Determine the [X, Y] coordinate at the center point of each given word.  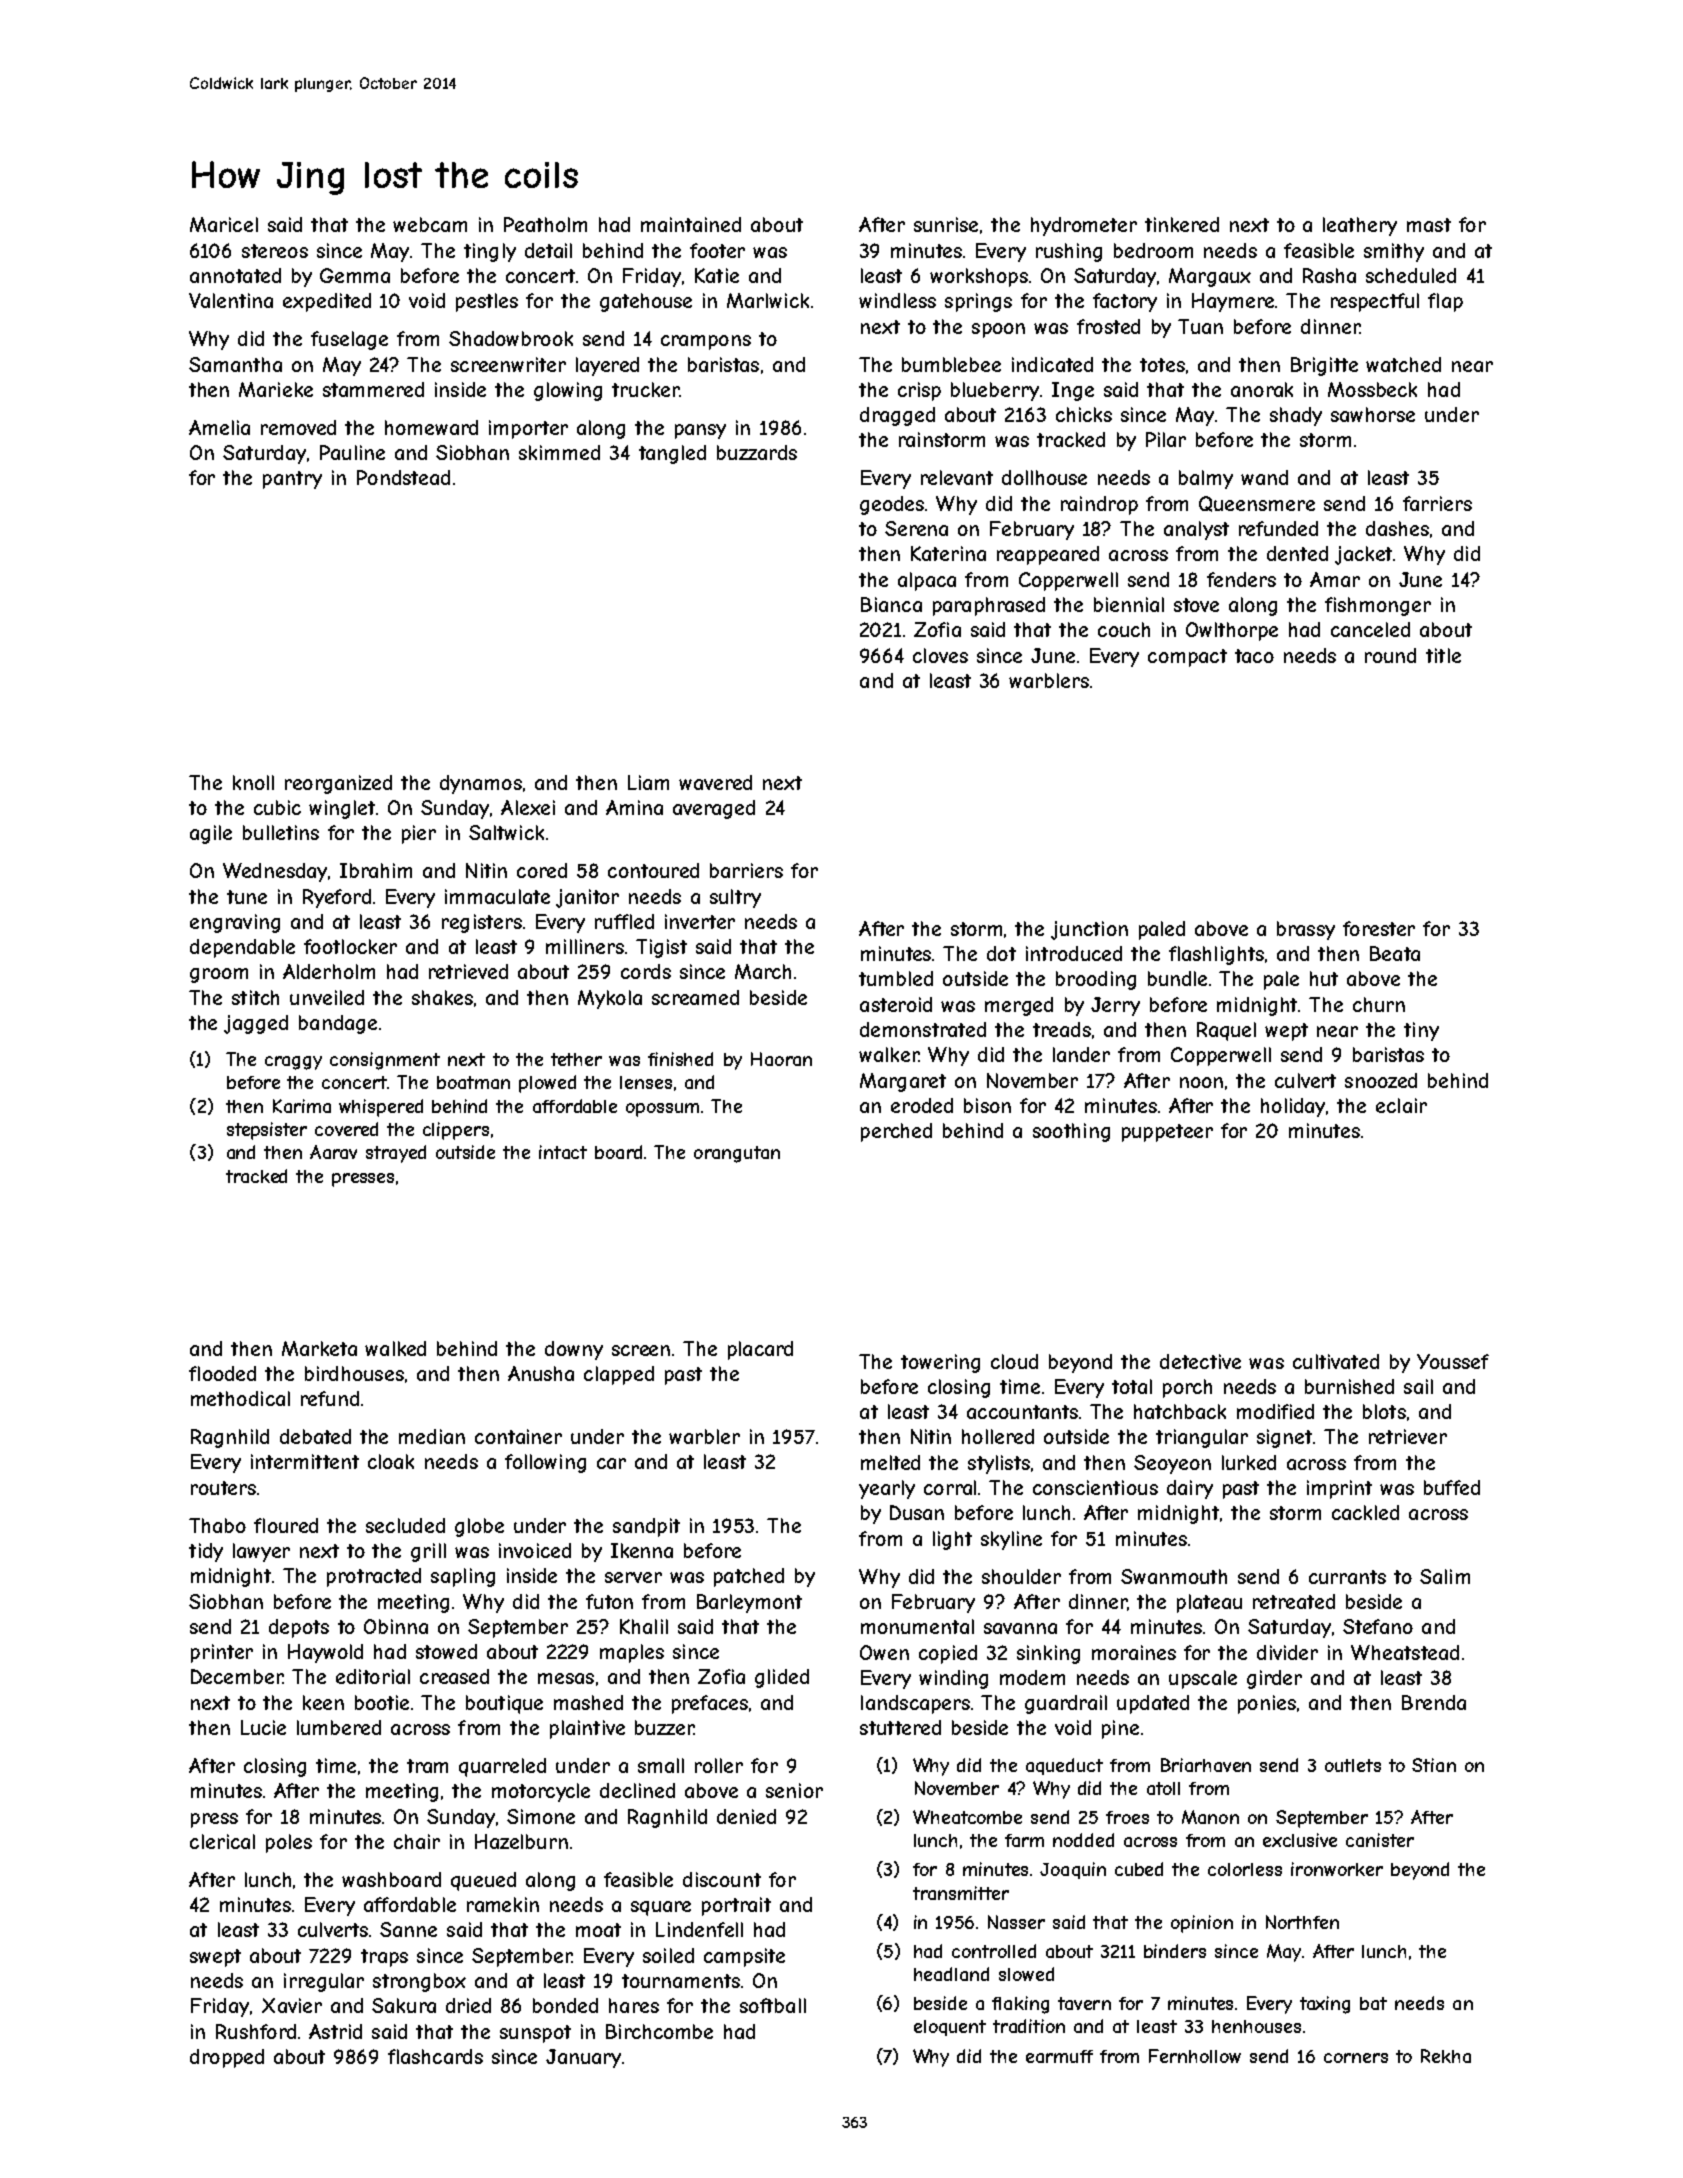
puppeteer [1167, 1133]
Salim [1445, 1576]
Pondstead [403, 477]
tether [576, 1059]
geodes [892, 505]
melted [890, 1462]
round [1390, 655]
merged [1019, 1006]
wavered [715, 782]
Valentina [231, 300]
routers [223, 1488]
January [583, 2058]
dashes [1397, 528]
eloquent [950, 2028]
